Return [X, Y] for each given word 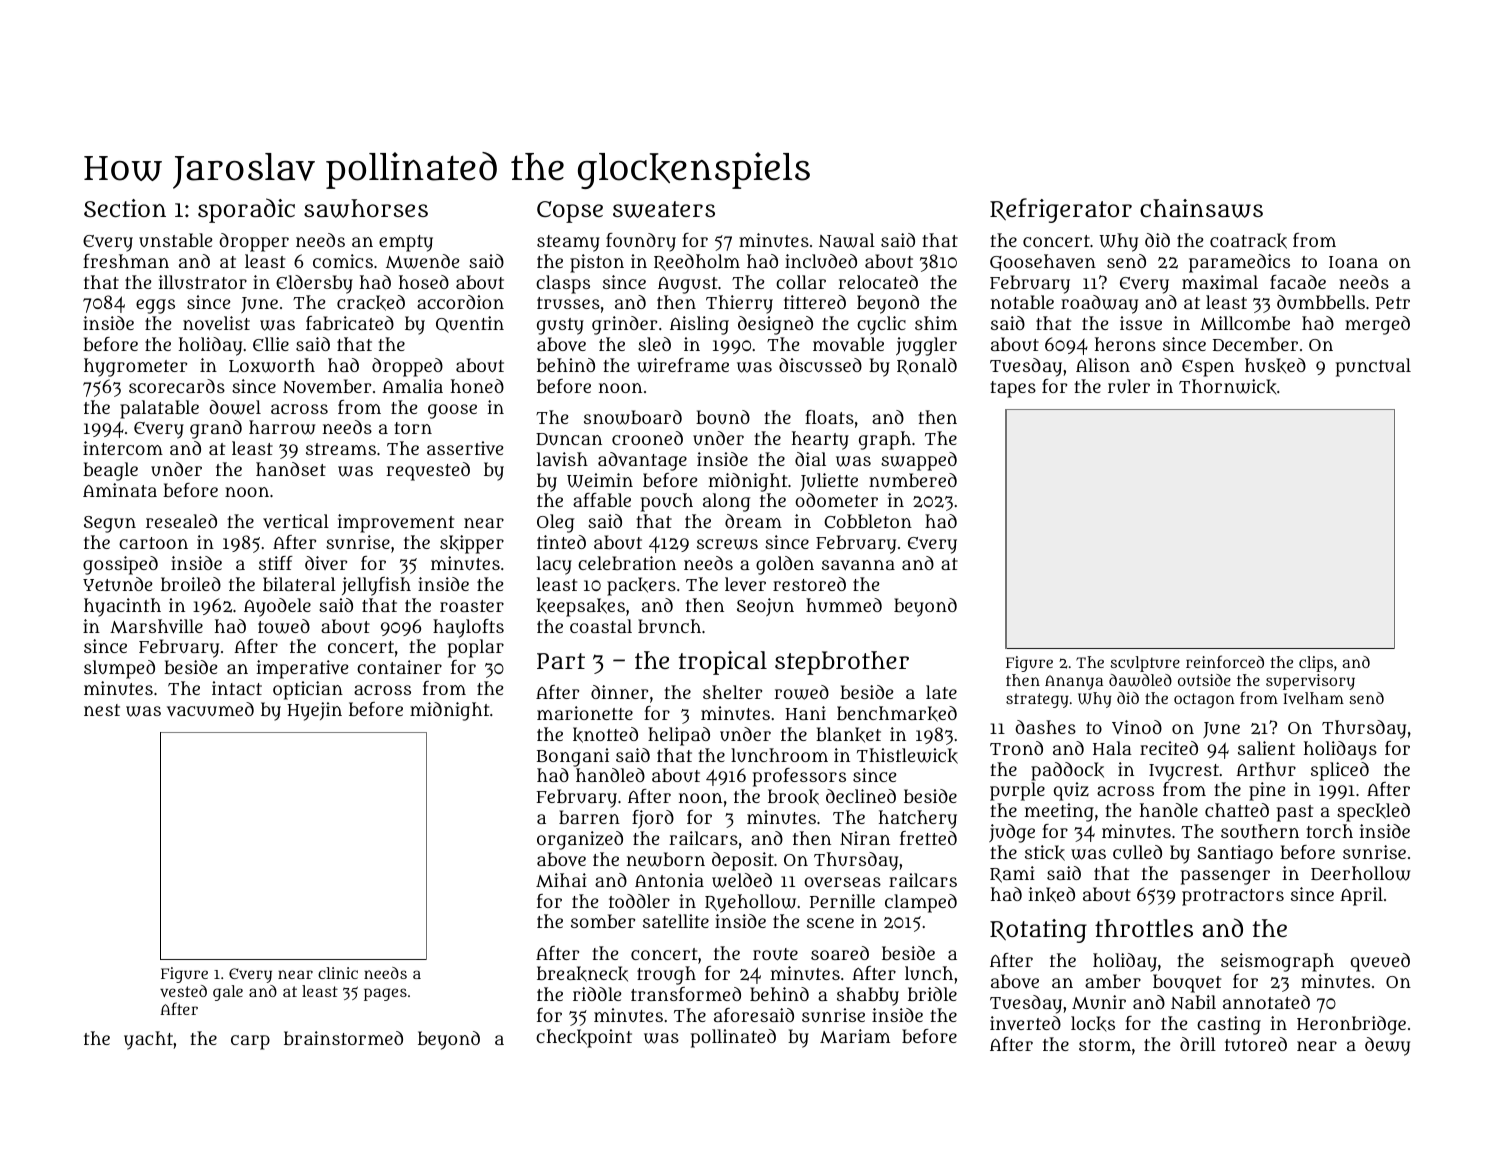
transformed [686, 994]
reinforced [1225, 661]
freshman [126, 261]
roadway [1099, 304]
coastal [601, 626]
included [821, 261]
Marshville [156, 626]
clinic [338, 973]
